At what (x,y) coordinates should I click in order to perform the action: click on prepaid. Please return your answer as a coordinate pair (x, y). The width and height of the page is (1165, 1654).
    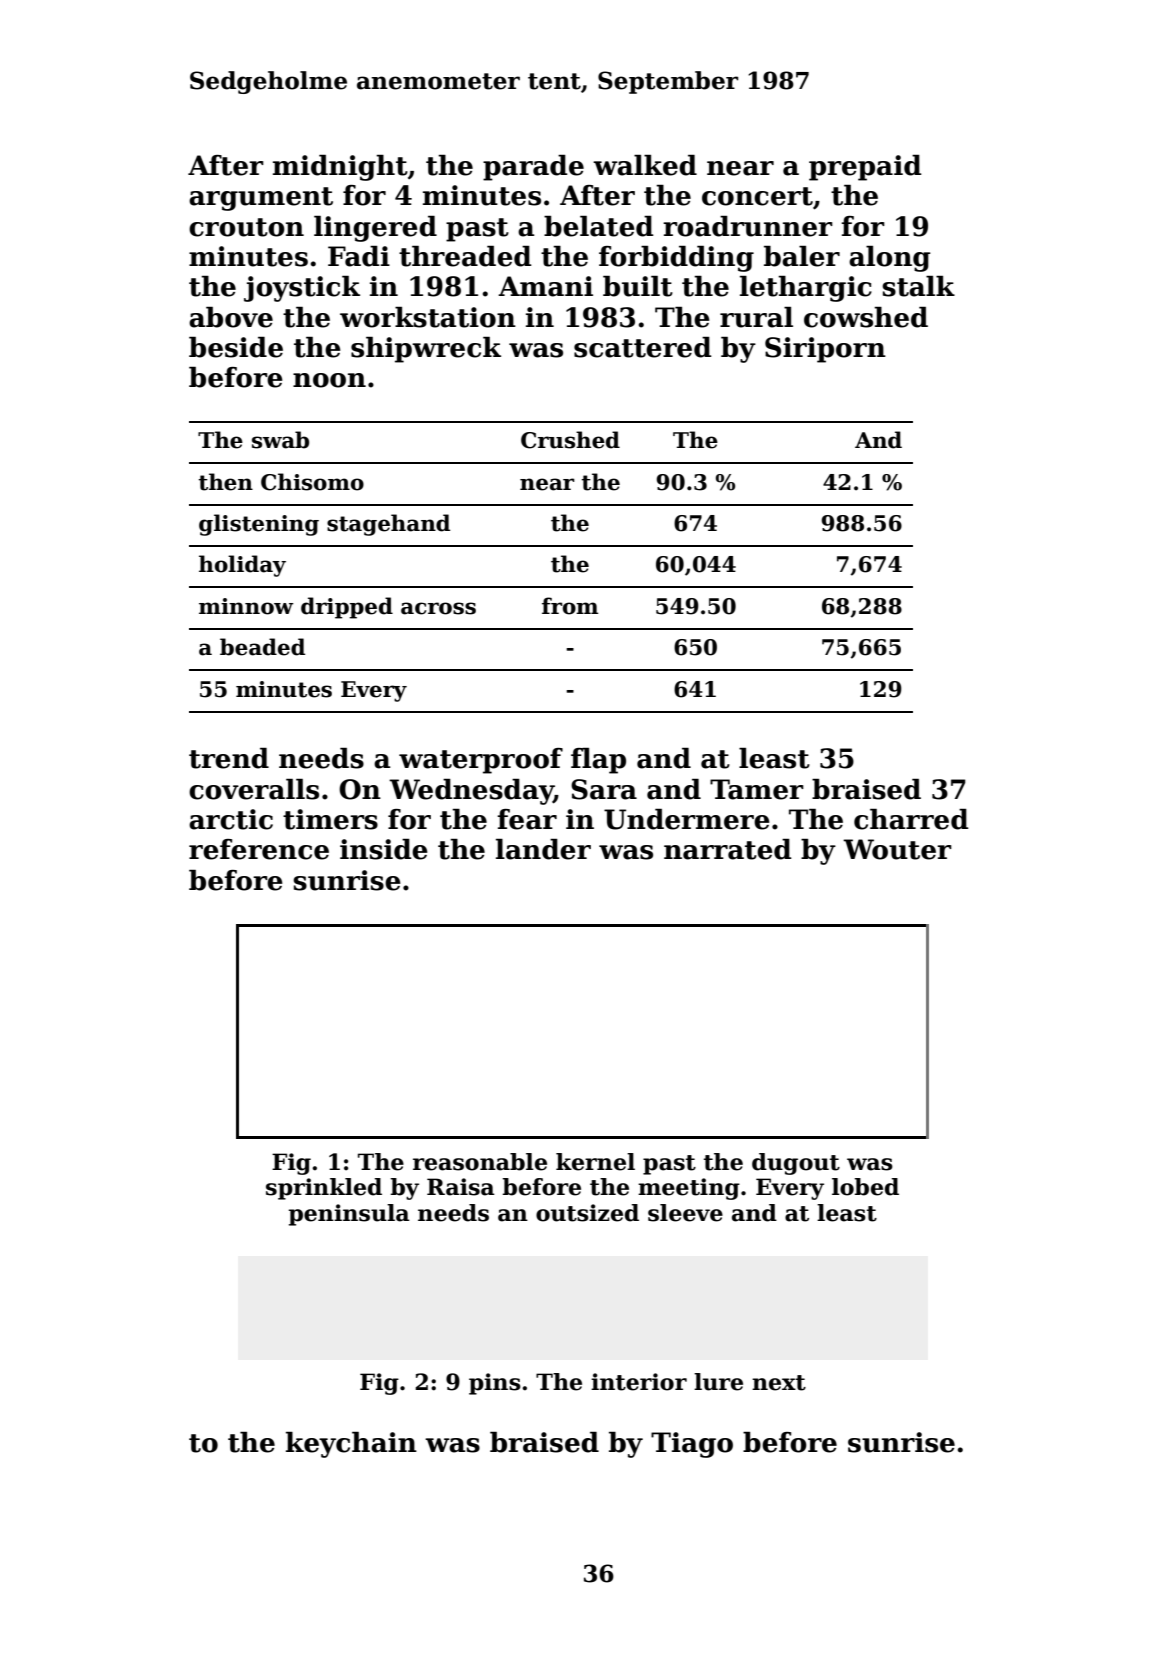
    Looking at the image, I should click on (865, 168).
